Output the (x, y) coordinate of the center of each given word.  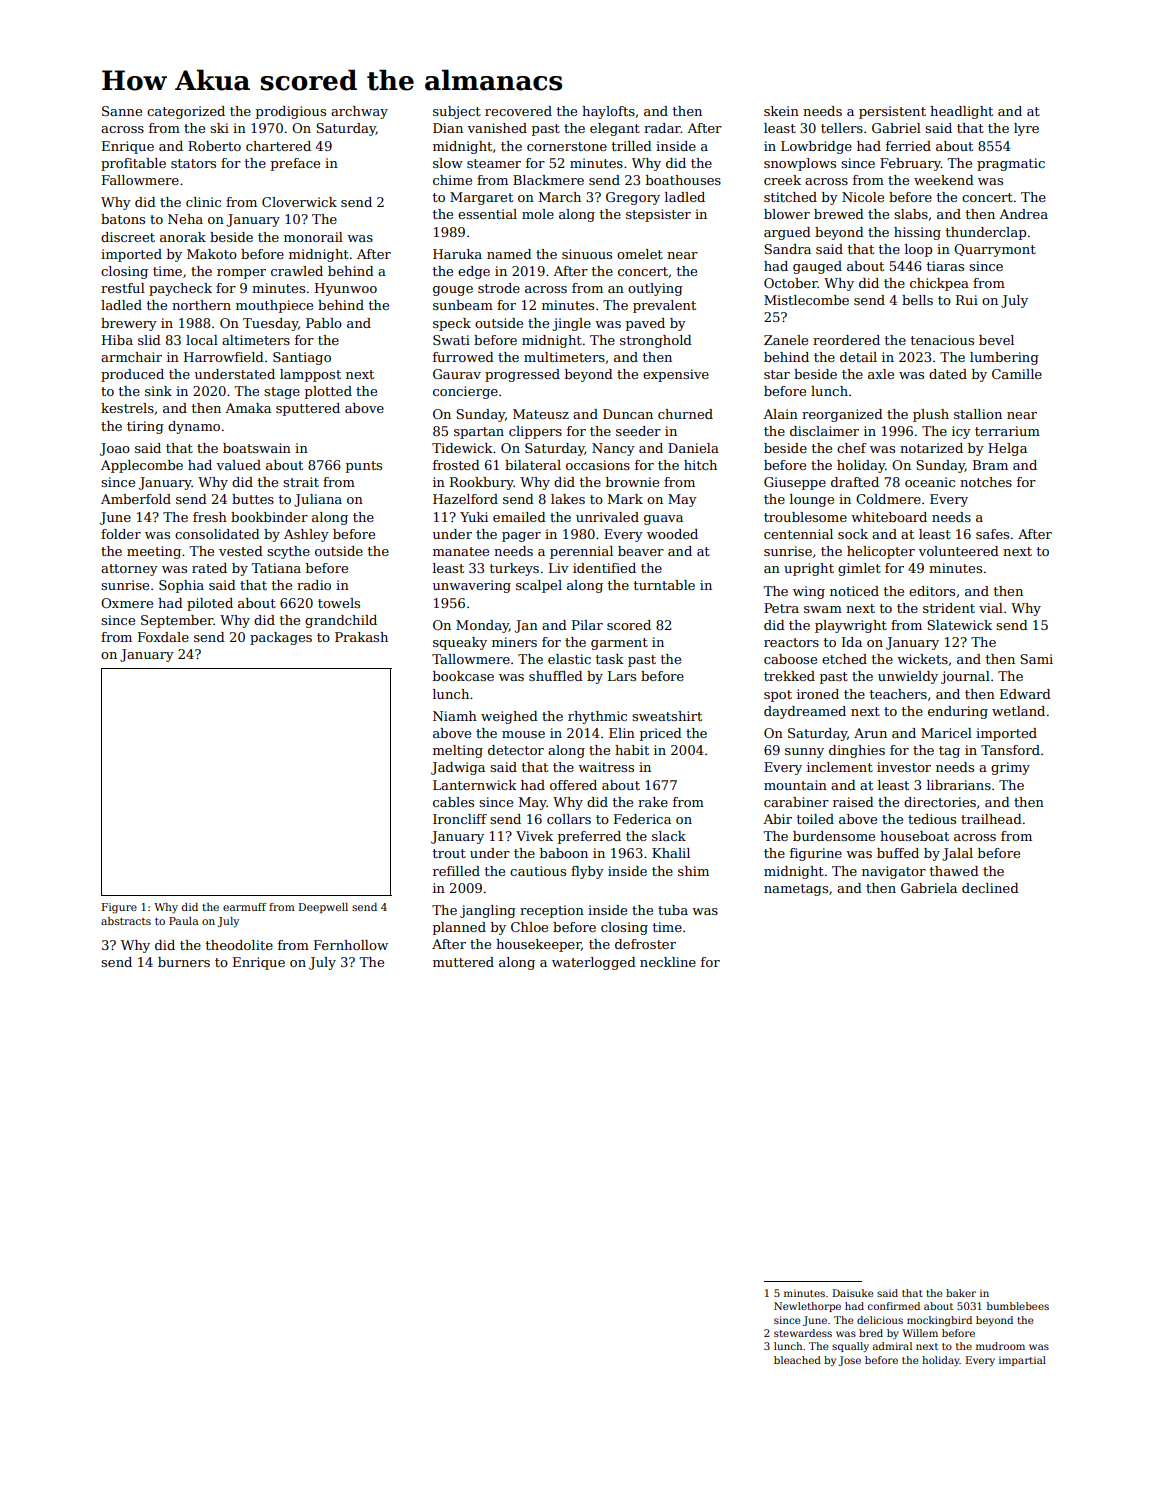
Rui (967, 300)
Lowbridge (816, 147)
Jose (850, 1361)
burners (184, 962)
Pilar (587, 625)
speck (452, 324)
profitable (133, 164)
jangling (488, 911)
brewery (129, 324)
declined (990, 888)
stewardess (803, 1333)
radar (662, 128)
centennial (798, 534)
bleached (797, 1360)
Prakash (361, 637)
